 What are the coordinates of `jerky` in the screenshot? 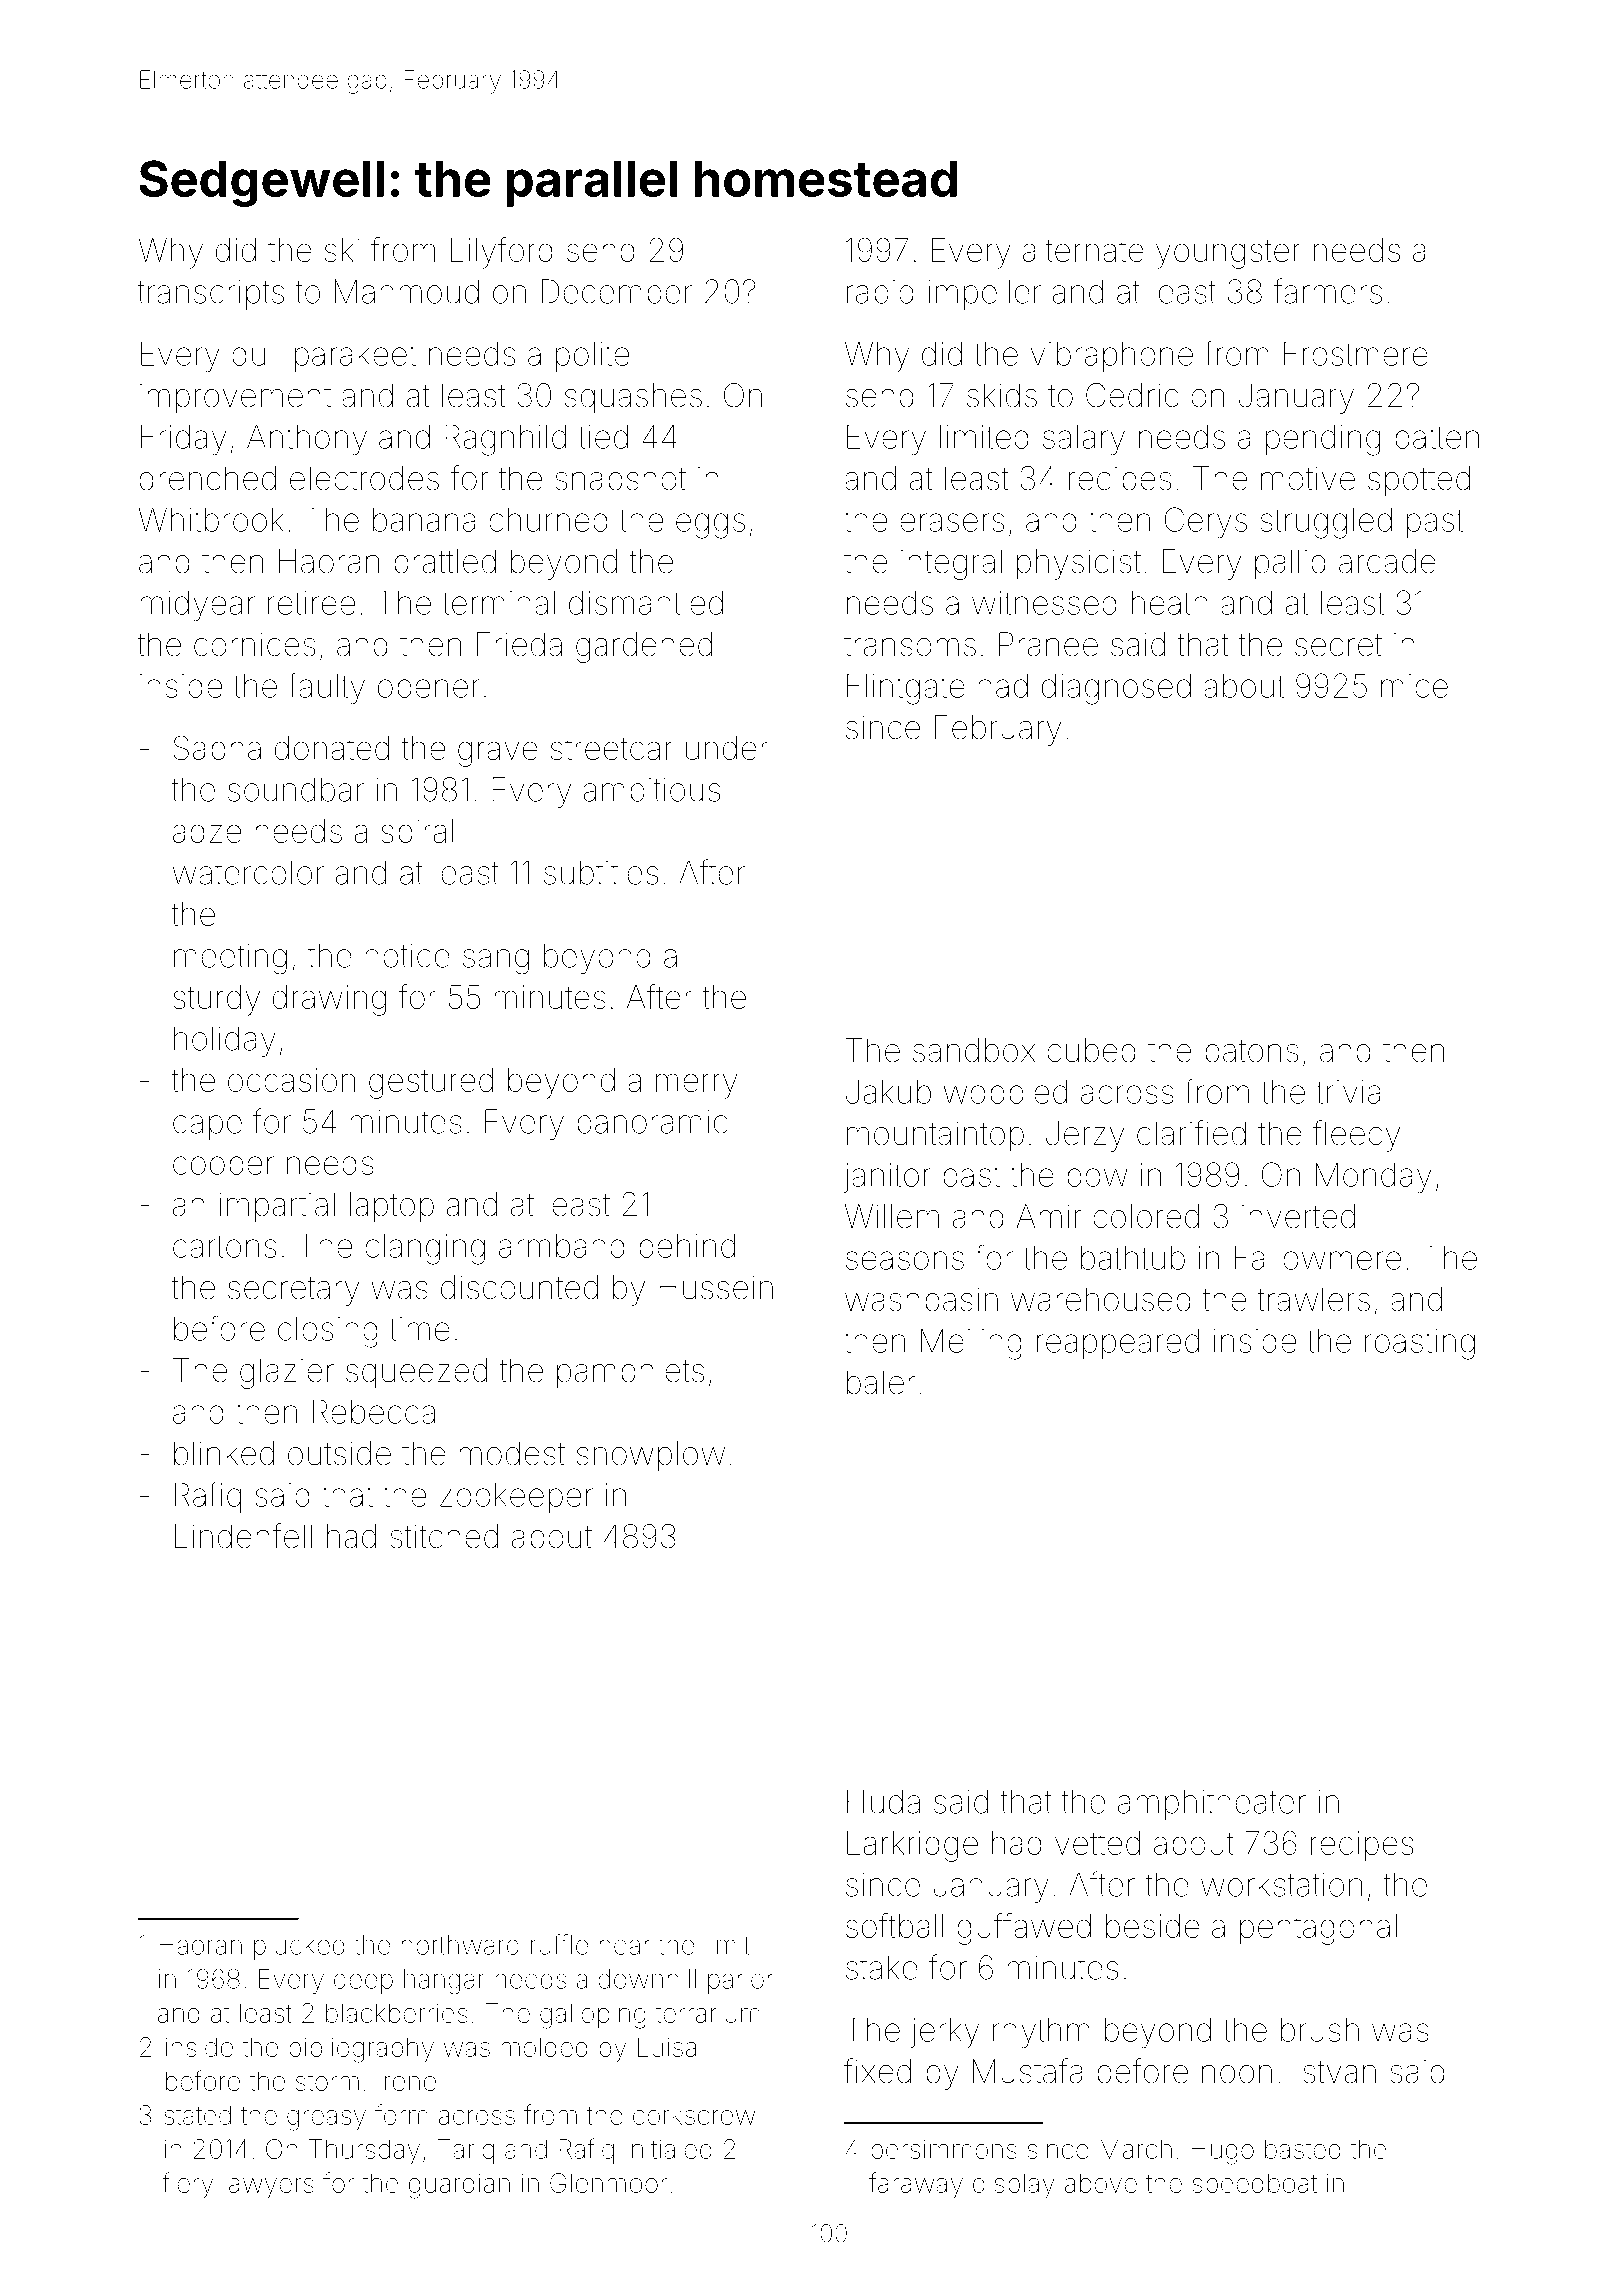 It's located at (944, 2033).
